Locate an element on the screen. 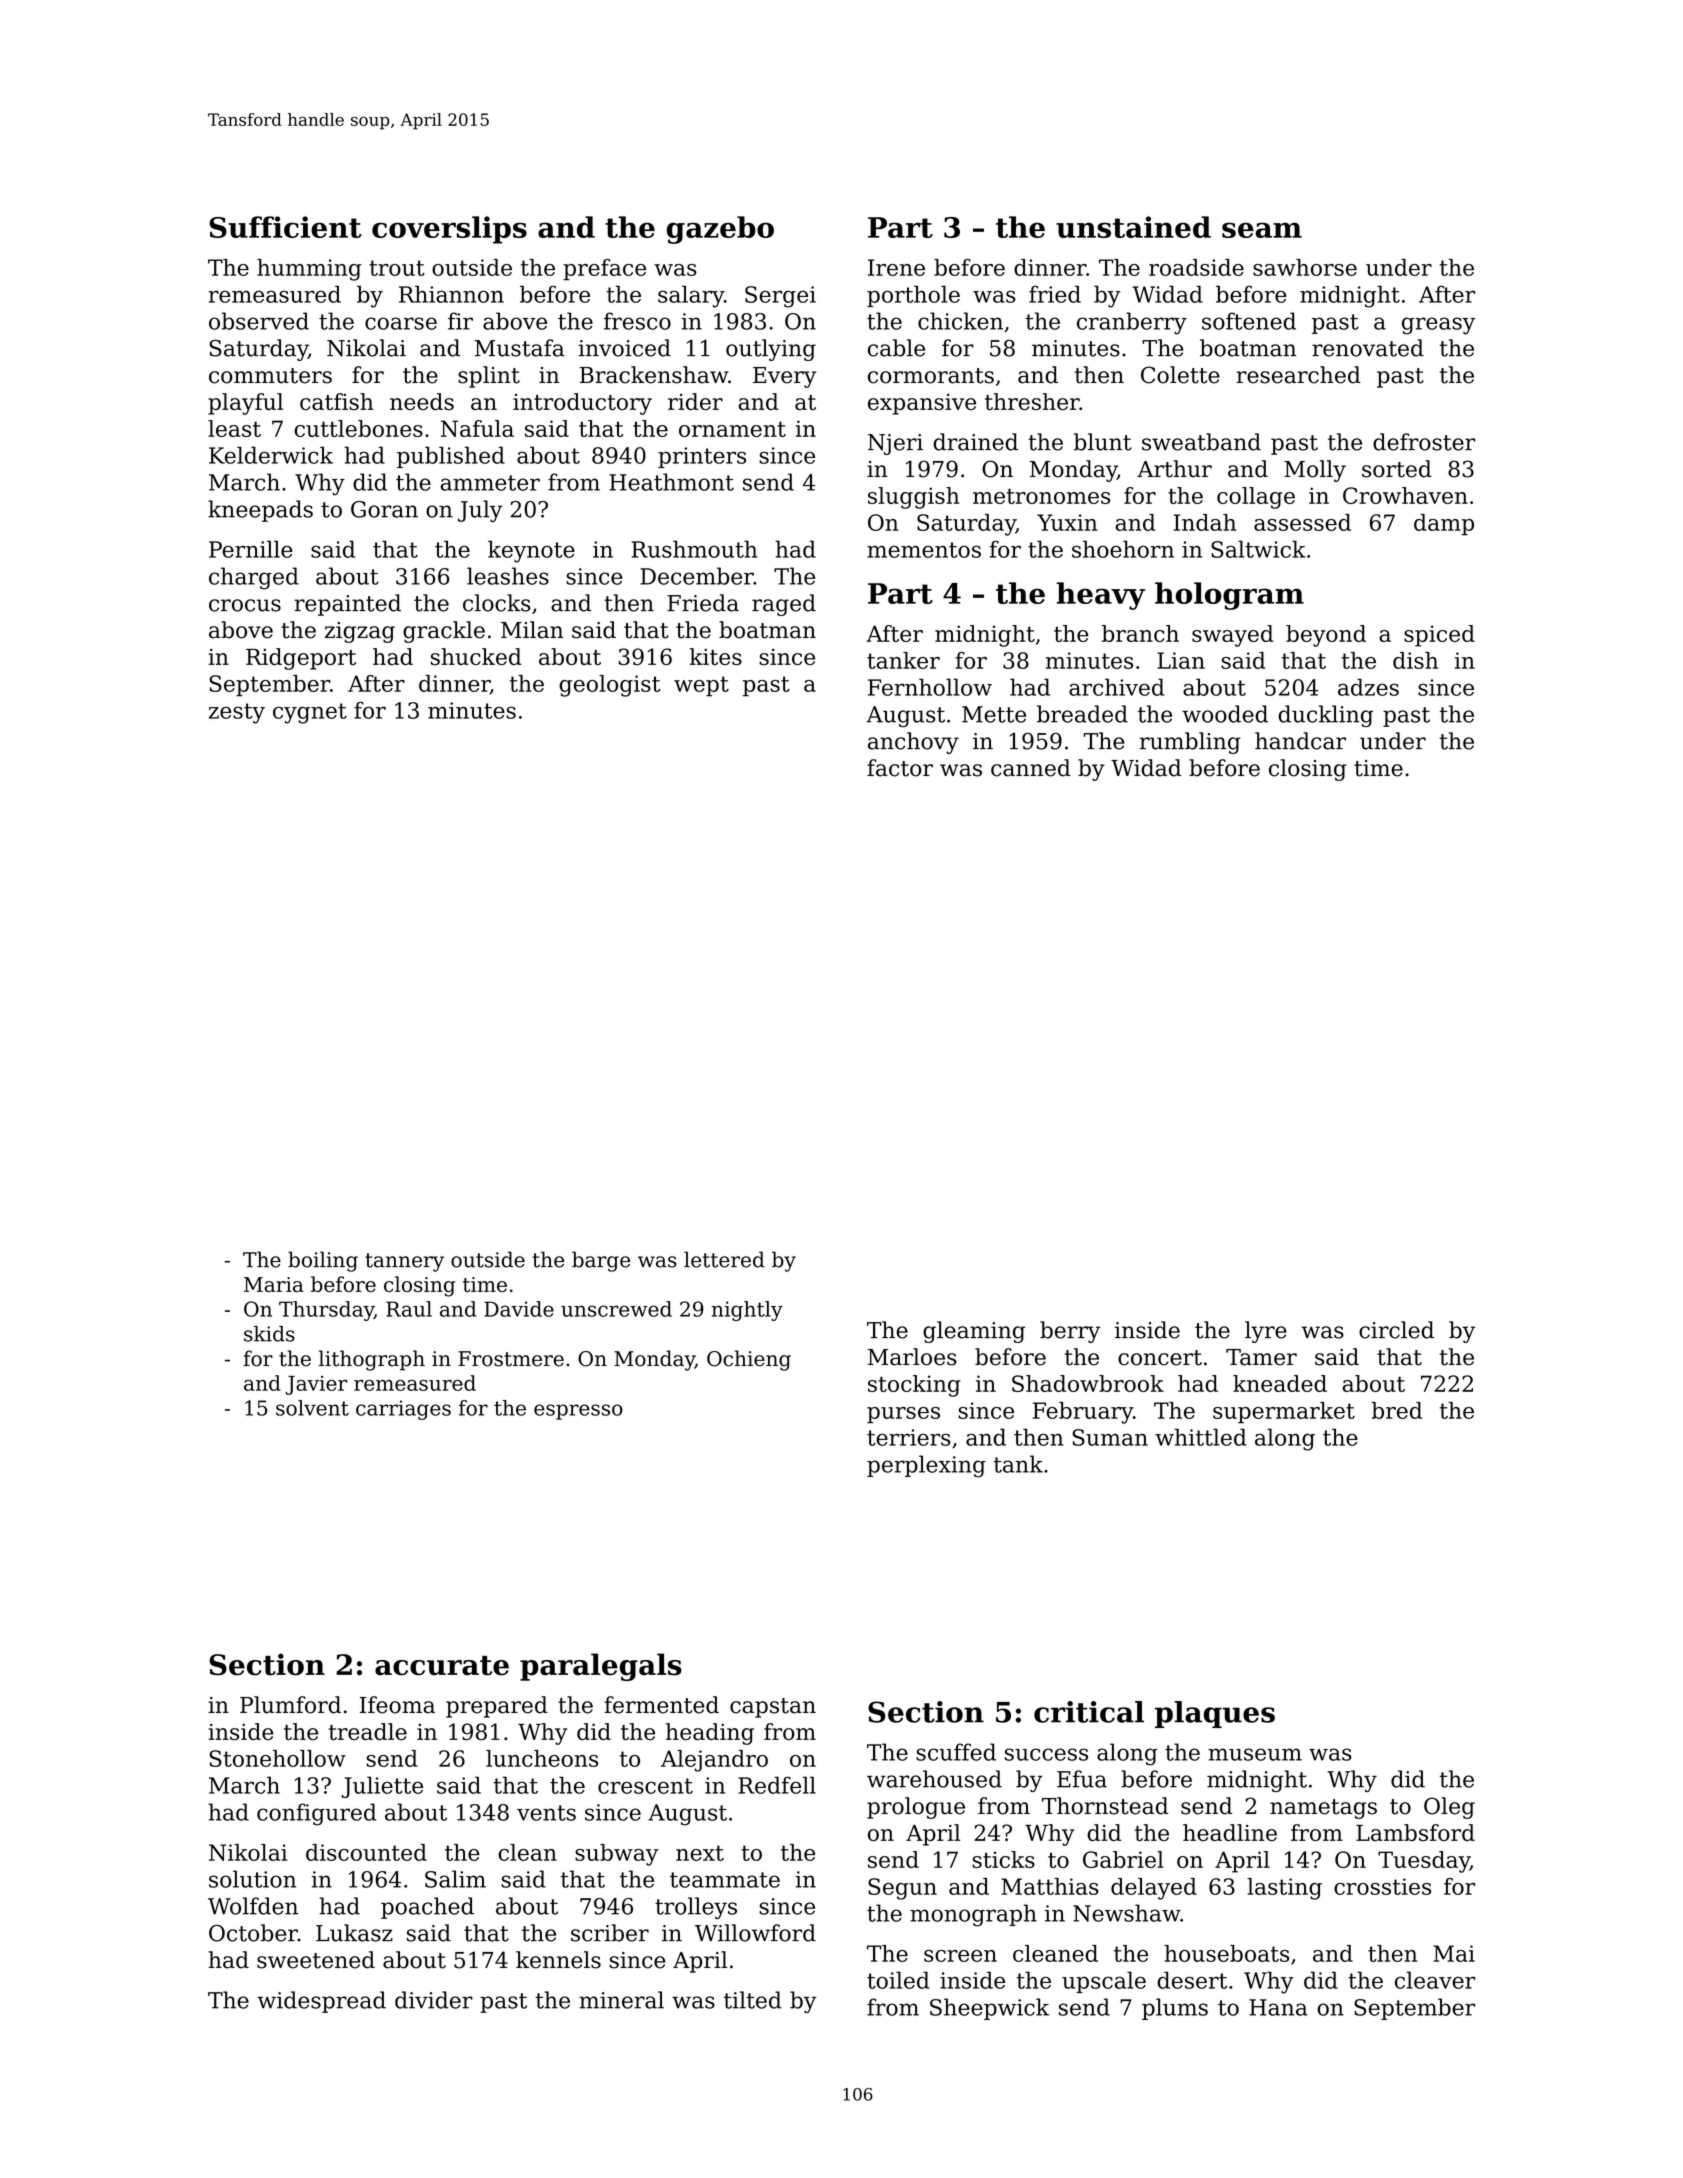 The height and width of the screenshot is (2178, 1683). handcar is located at coordinates (1300, 741).
